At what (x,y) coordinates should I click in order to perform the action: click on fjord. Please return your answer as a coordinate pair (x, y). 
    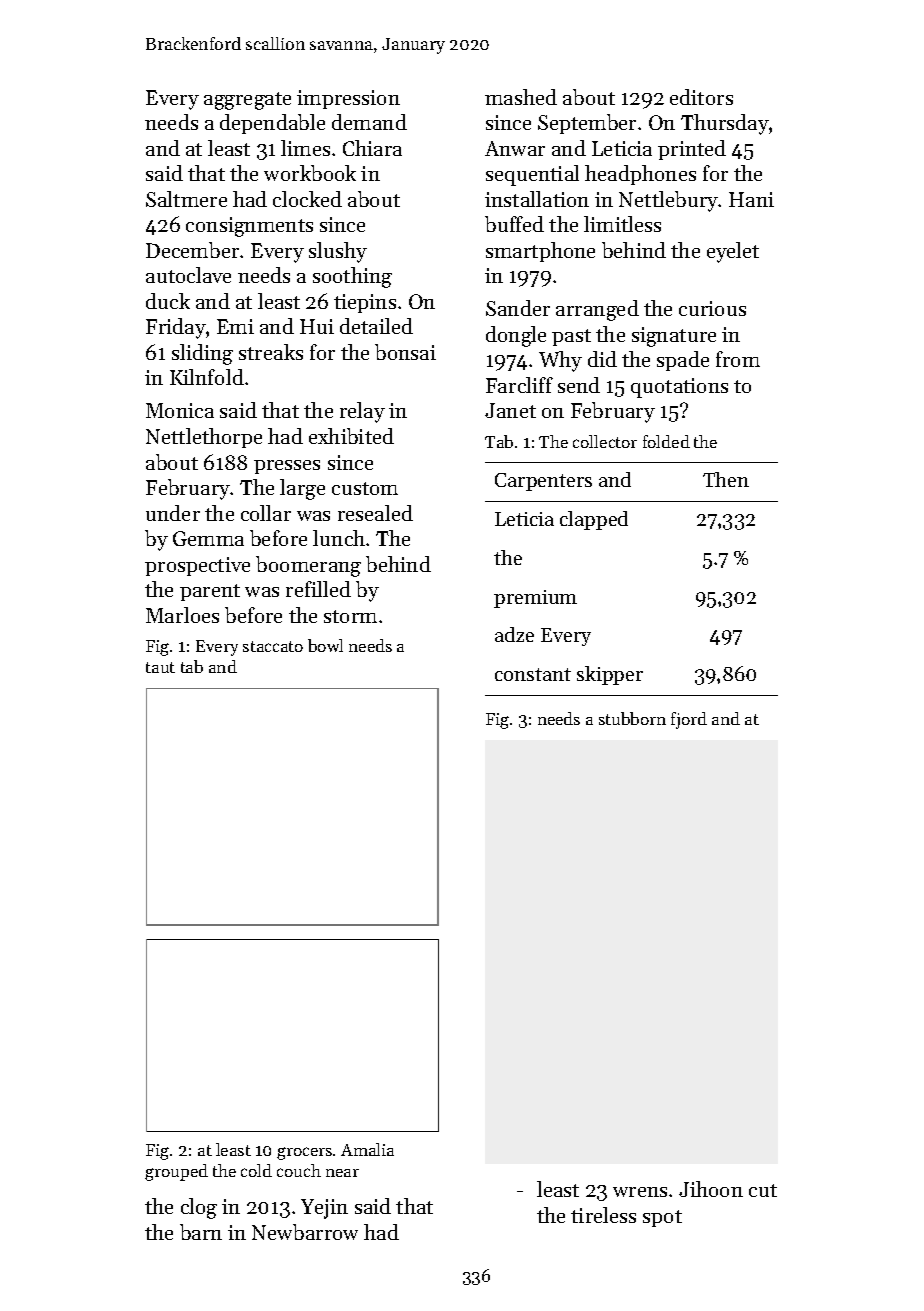
    Looking at the image, I should click on (689, 720).
